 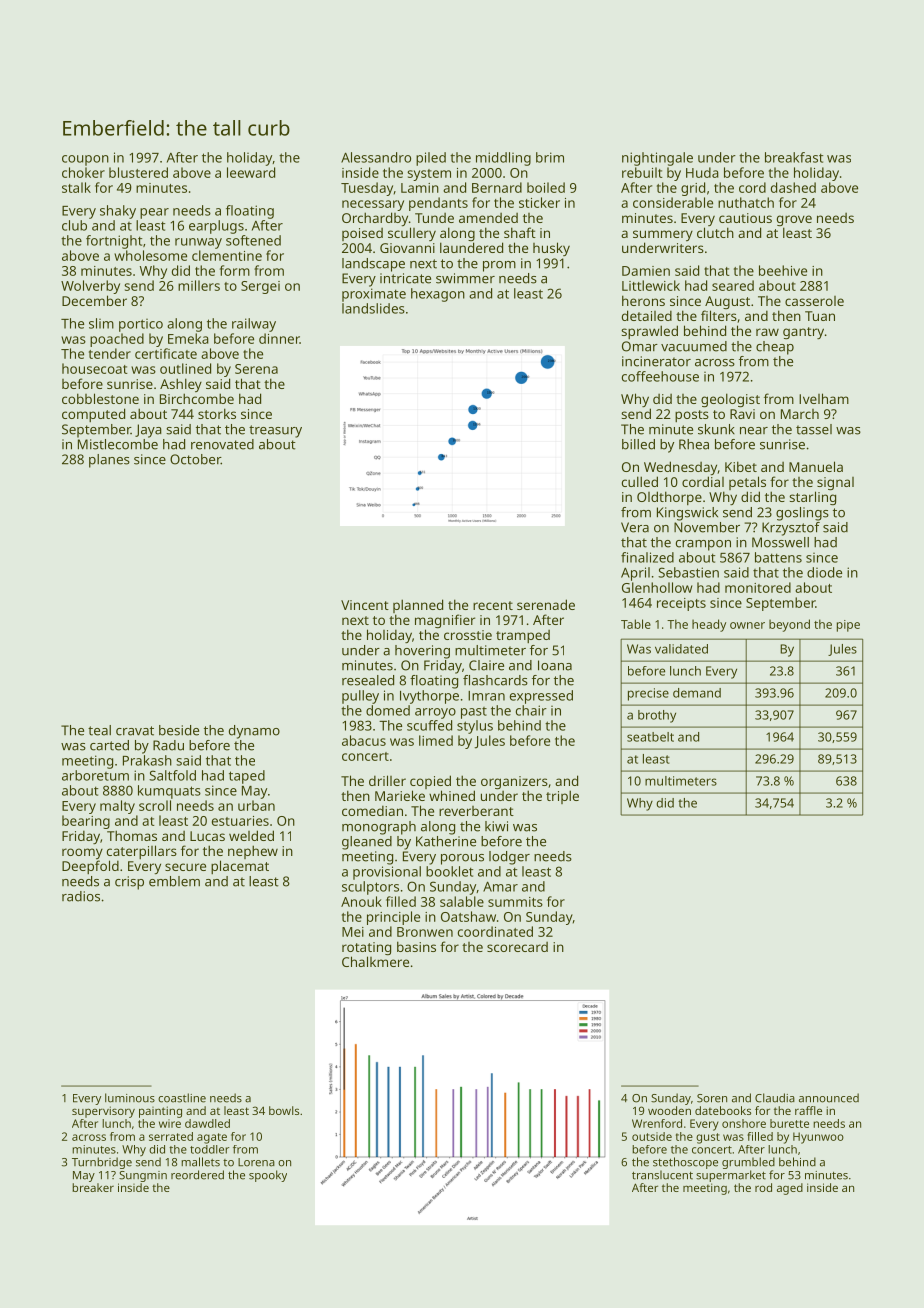 I want to click on vacuumed, so click(x=694, y=346).
